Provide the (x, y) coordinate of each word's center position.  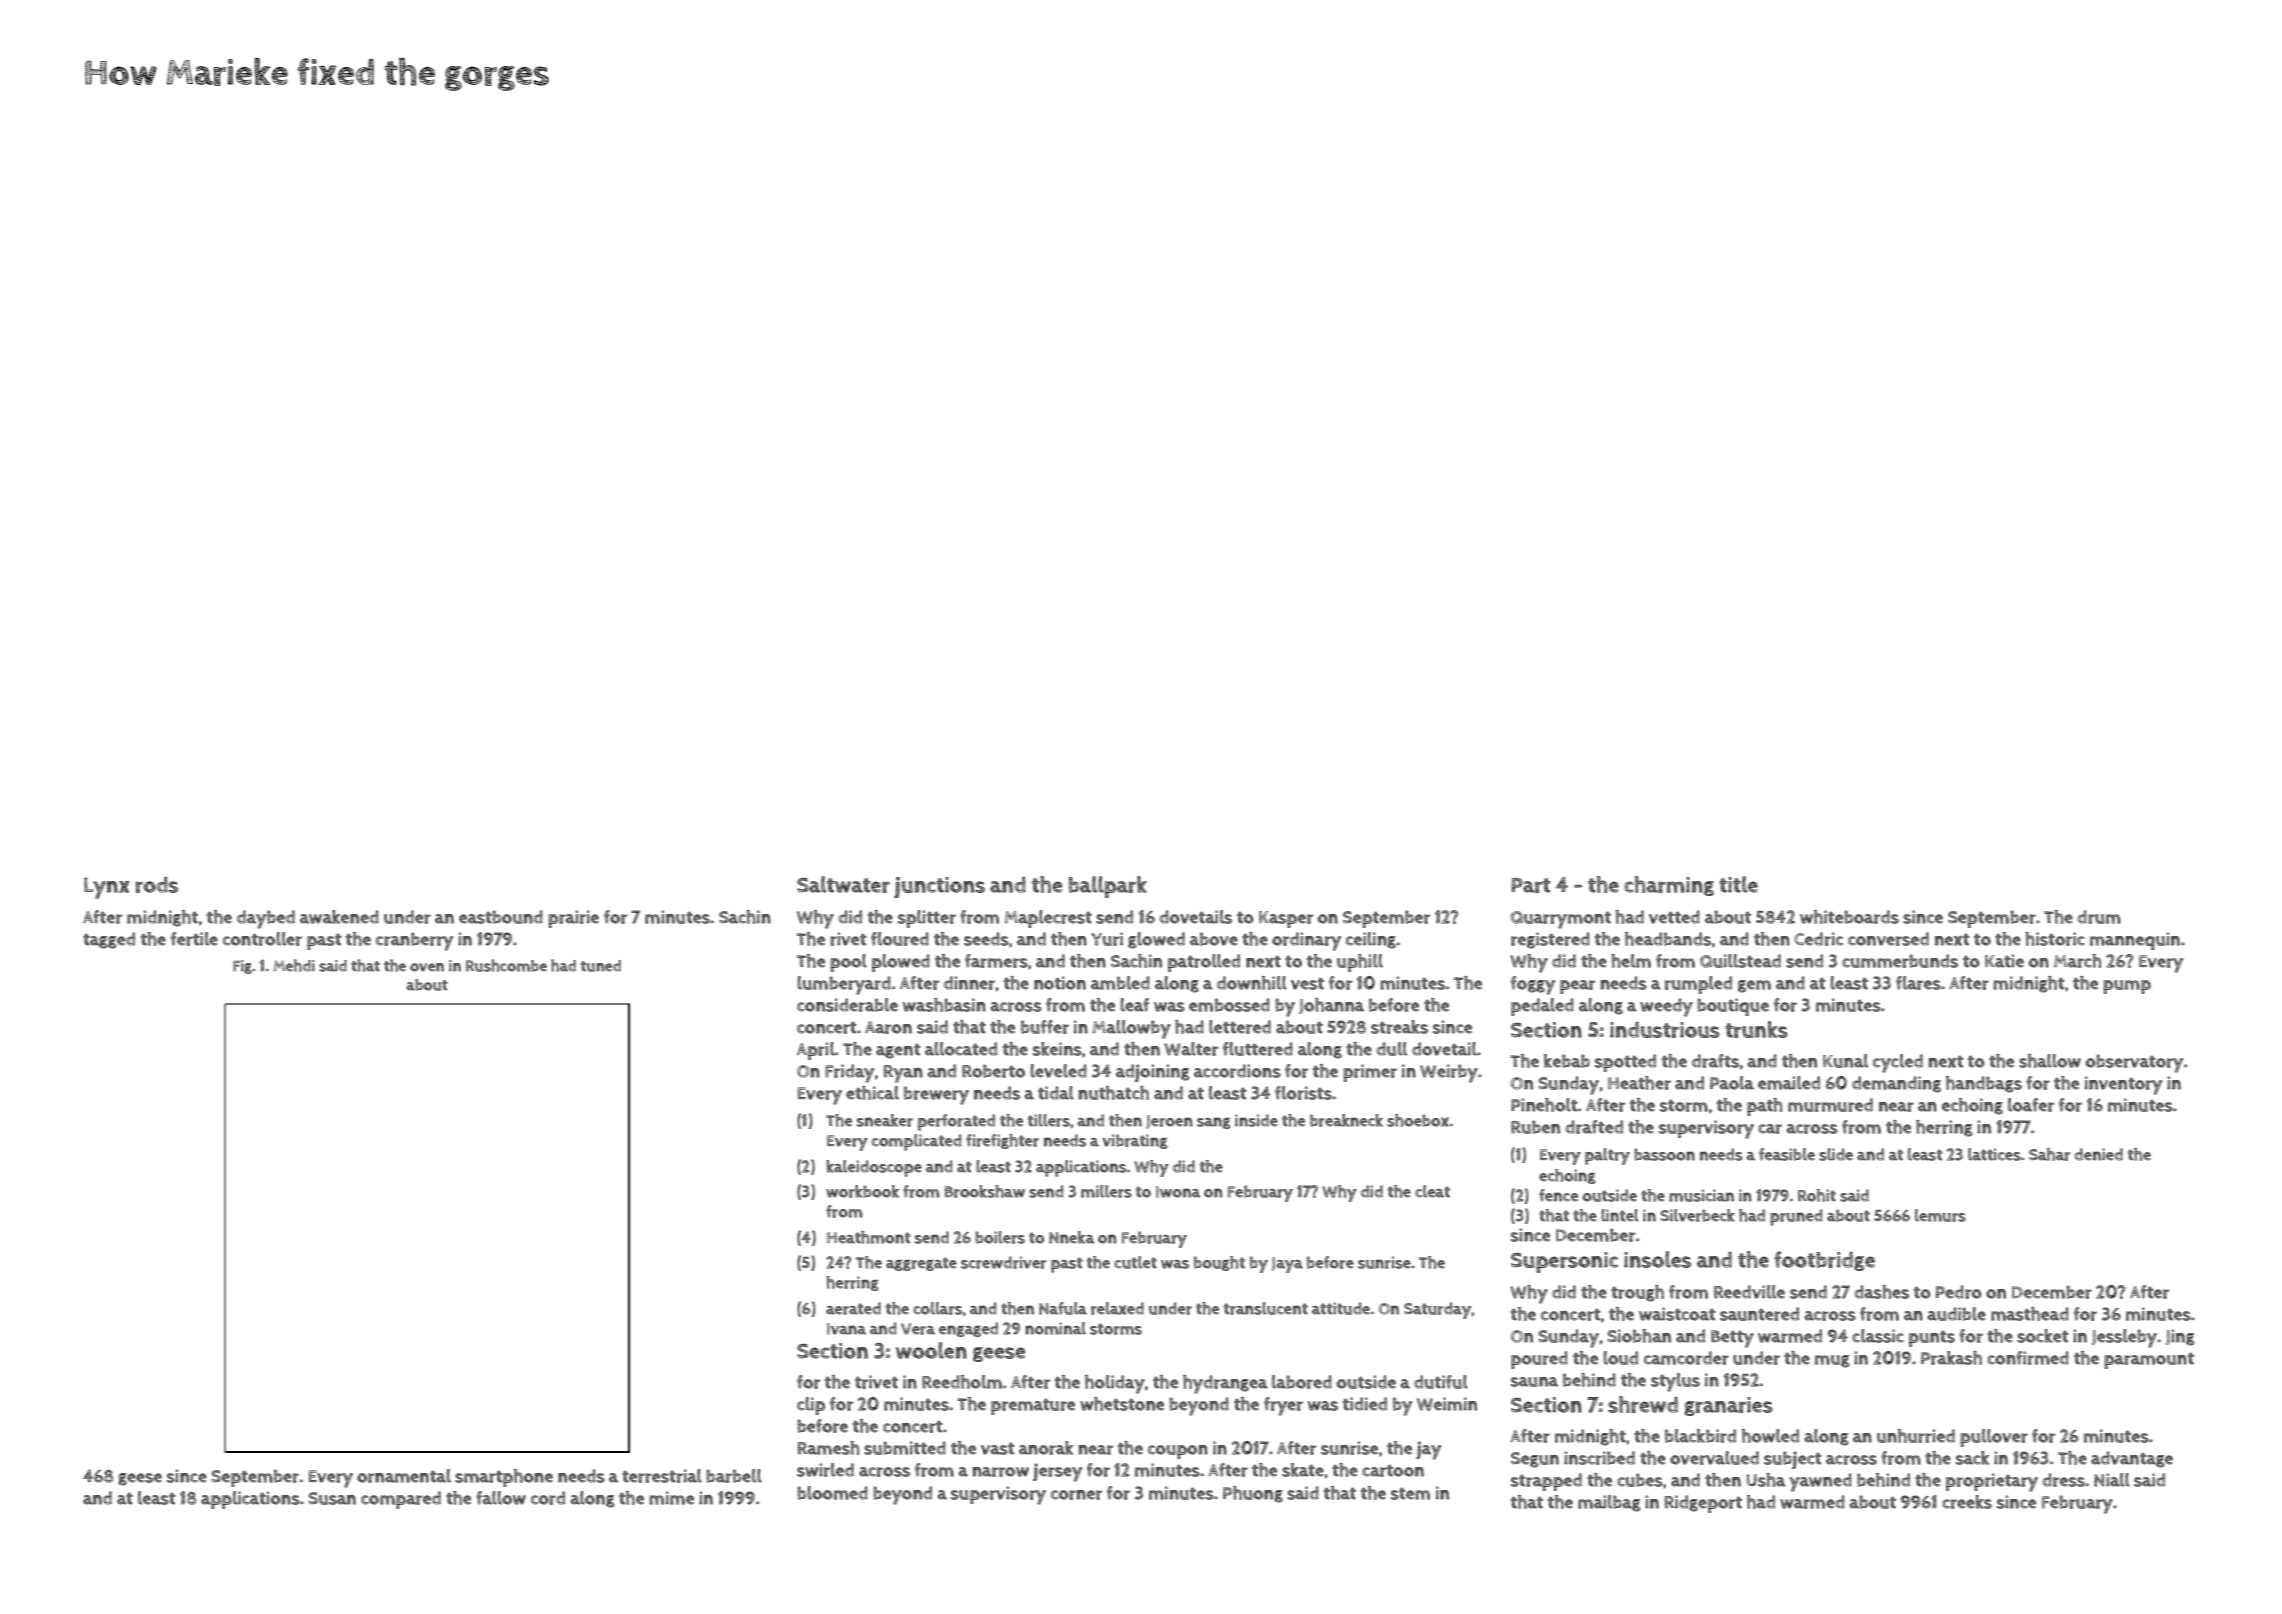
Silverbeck (1697, 1215)
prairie (573, 919)
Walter (1191, 1049)
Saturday (1437, 1310)
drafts (1715, 1061)
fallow (501, 1498)
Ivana (846, 1329)
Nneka (1072, 1237)
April (816, 1051)
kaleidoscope (874, 1168)
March (2078, 961)
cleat (1432, 1191)
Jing (2180, 1337)
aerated (853, 1308)
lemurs (1940, 1215)
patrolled (1204, 963)
